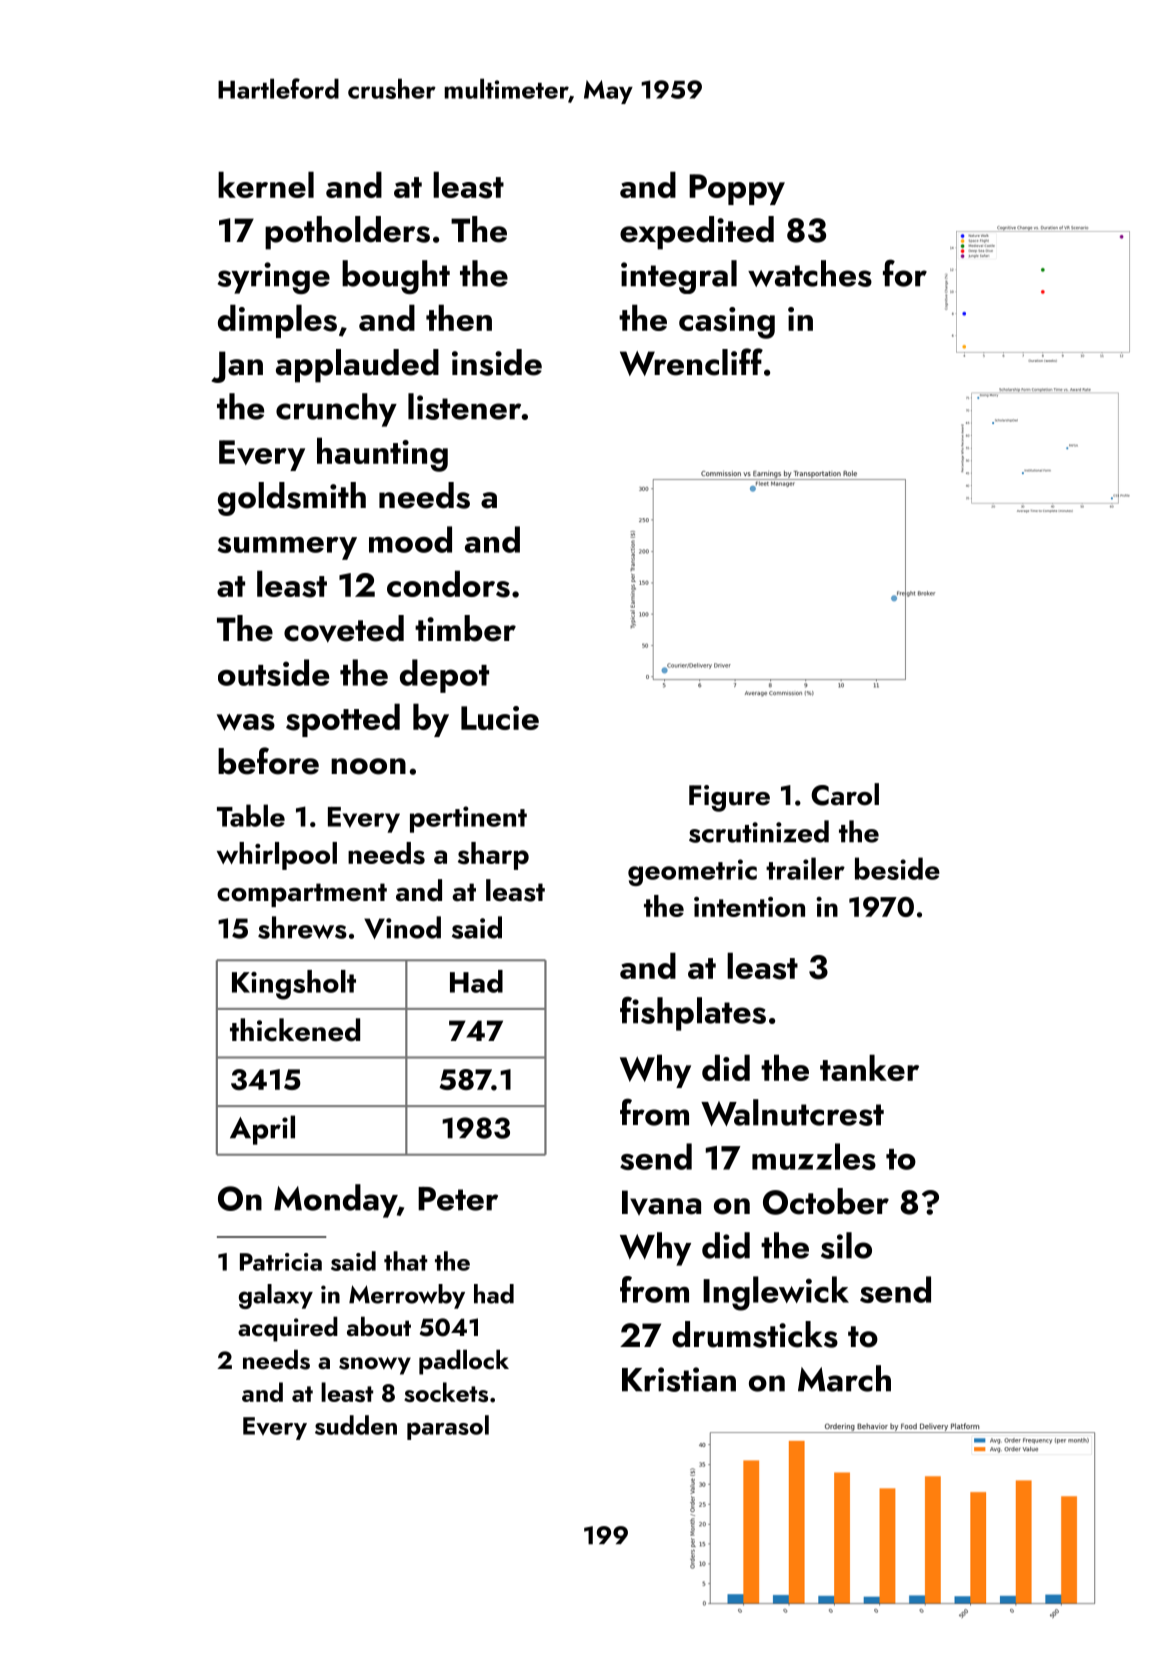 Image resolution: width=1165 pixels, height=1654 pixels. Describe the element at coordinates (869, 1067) in the document. I see `tanker` at that location.
